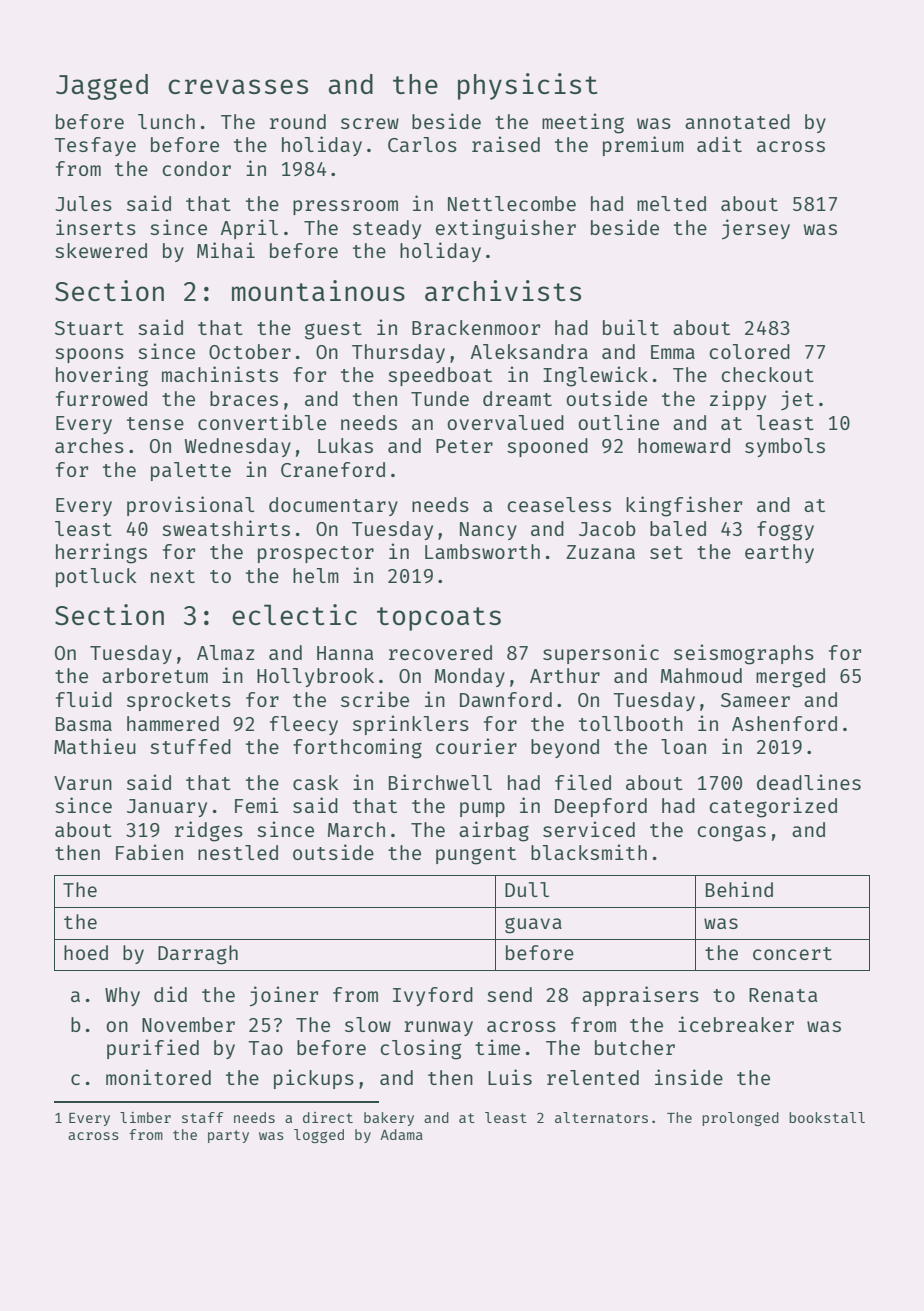 The height and width of the screenshot is (1311, 924). Describe the element at coordinates (494, 831) in the screenshot. I see `airbag` at that location.
